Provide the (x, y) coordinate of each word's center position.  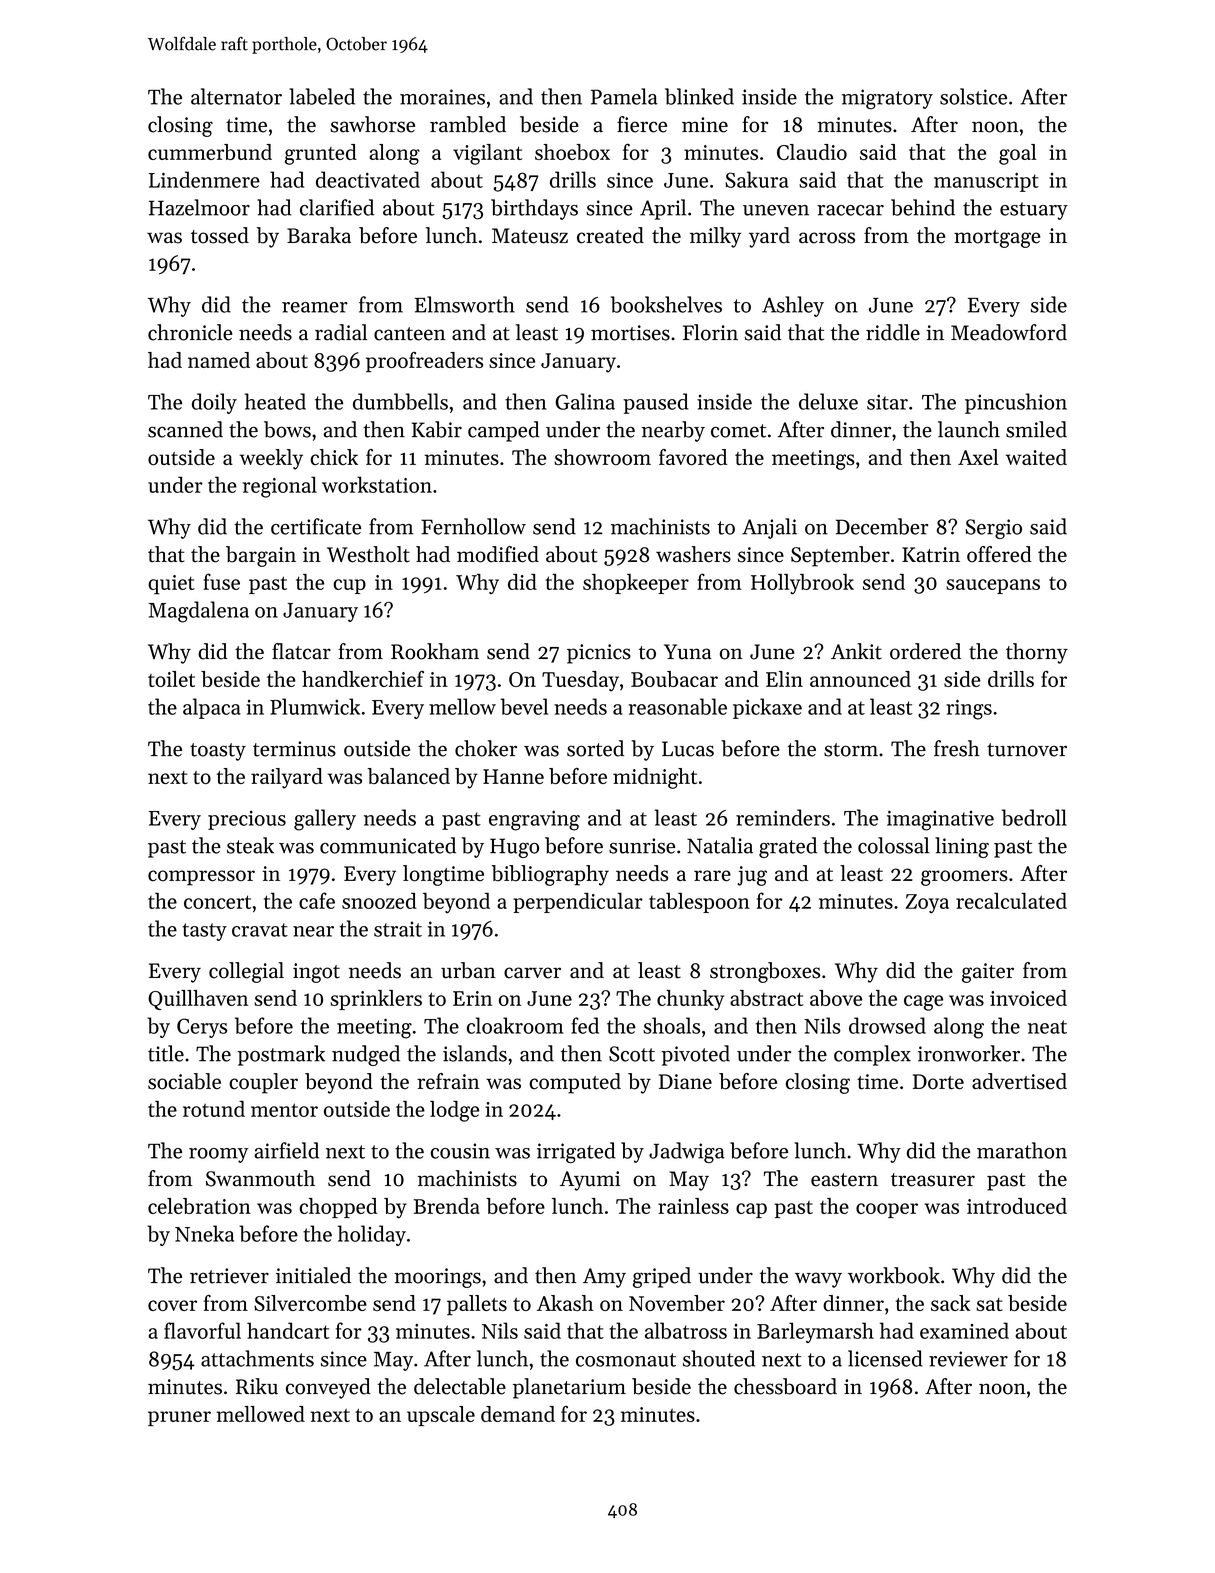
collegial (246, 972)
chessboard (785, 1386)
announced (860, 679)
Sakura (757, 179)
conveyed (328, 1388)
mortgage (997, 239)
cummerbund (210, 152)
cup (349, 586)
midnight (655, 778)
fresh (957, 748)
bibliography (550, 875)
